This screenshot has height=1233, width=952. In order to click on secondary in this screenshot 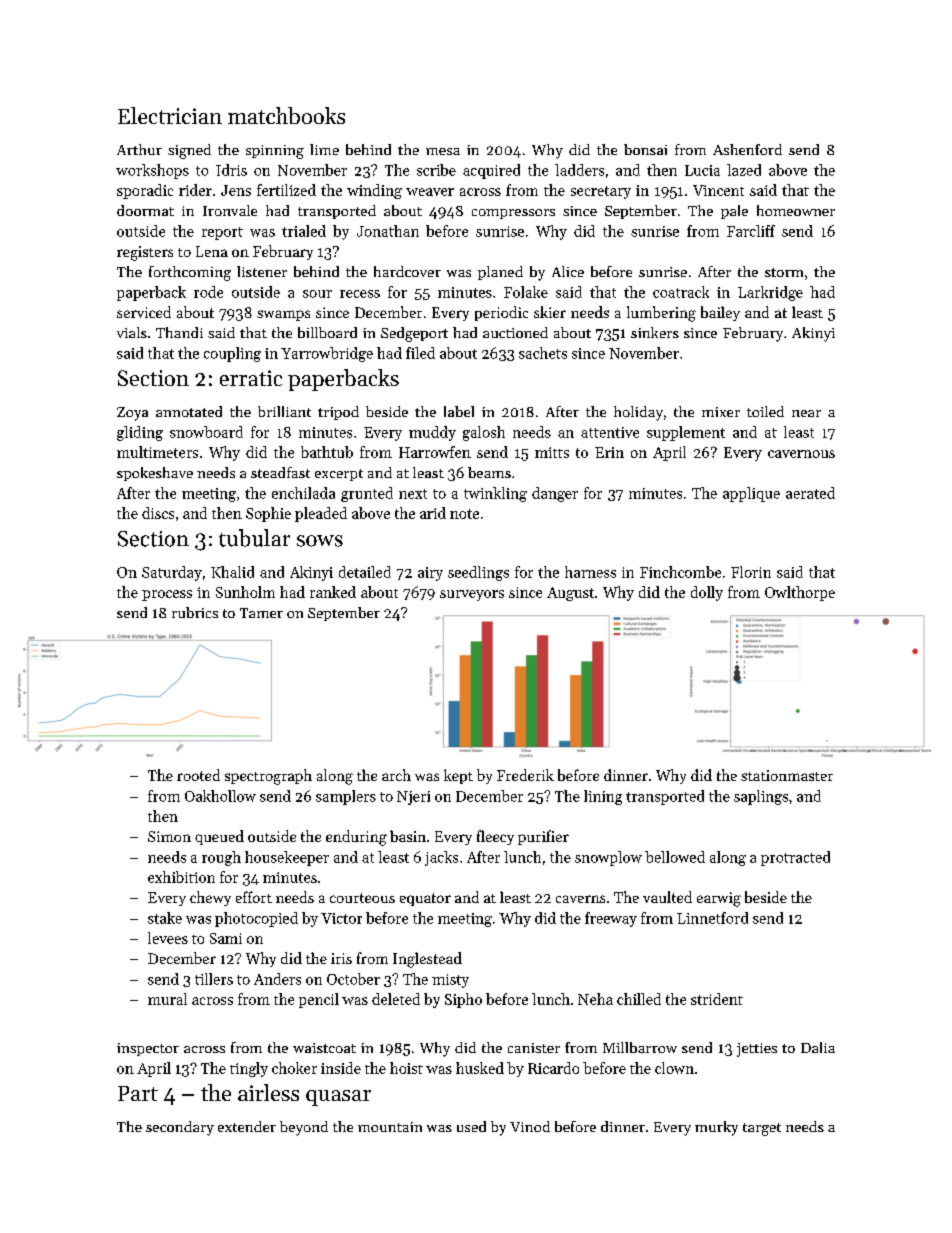, I will do `click(180, 1128)`.
